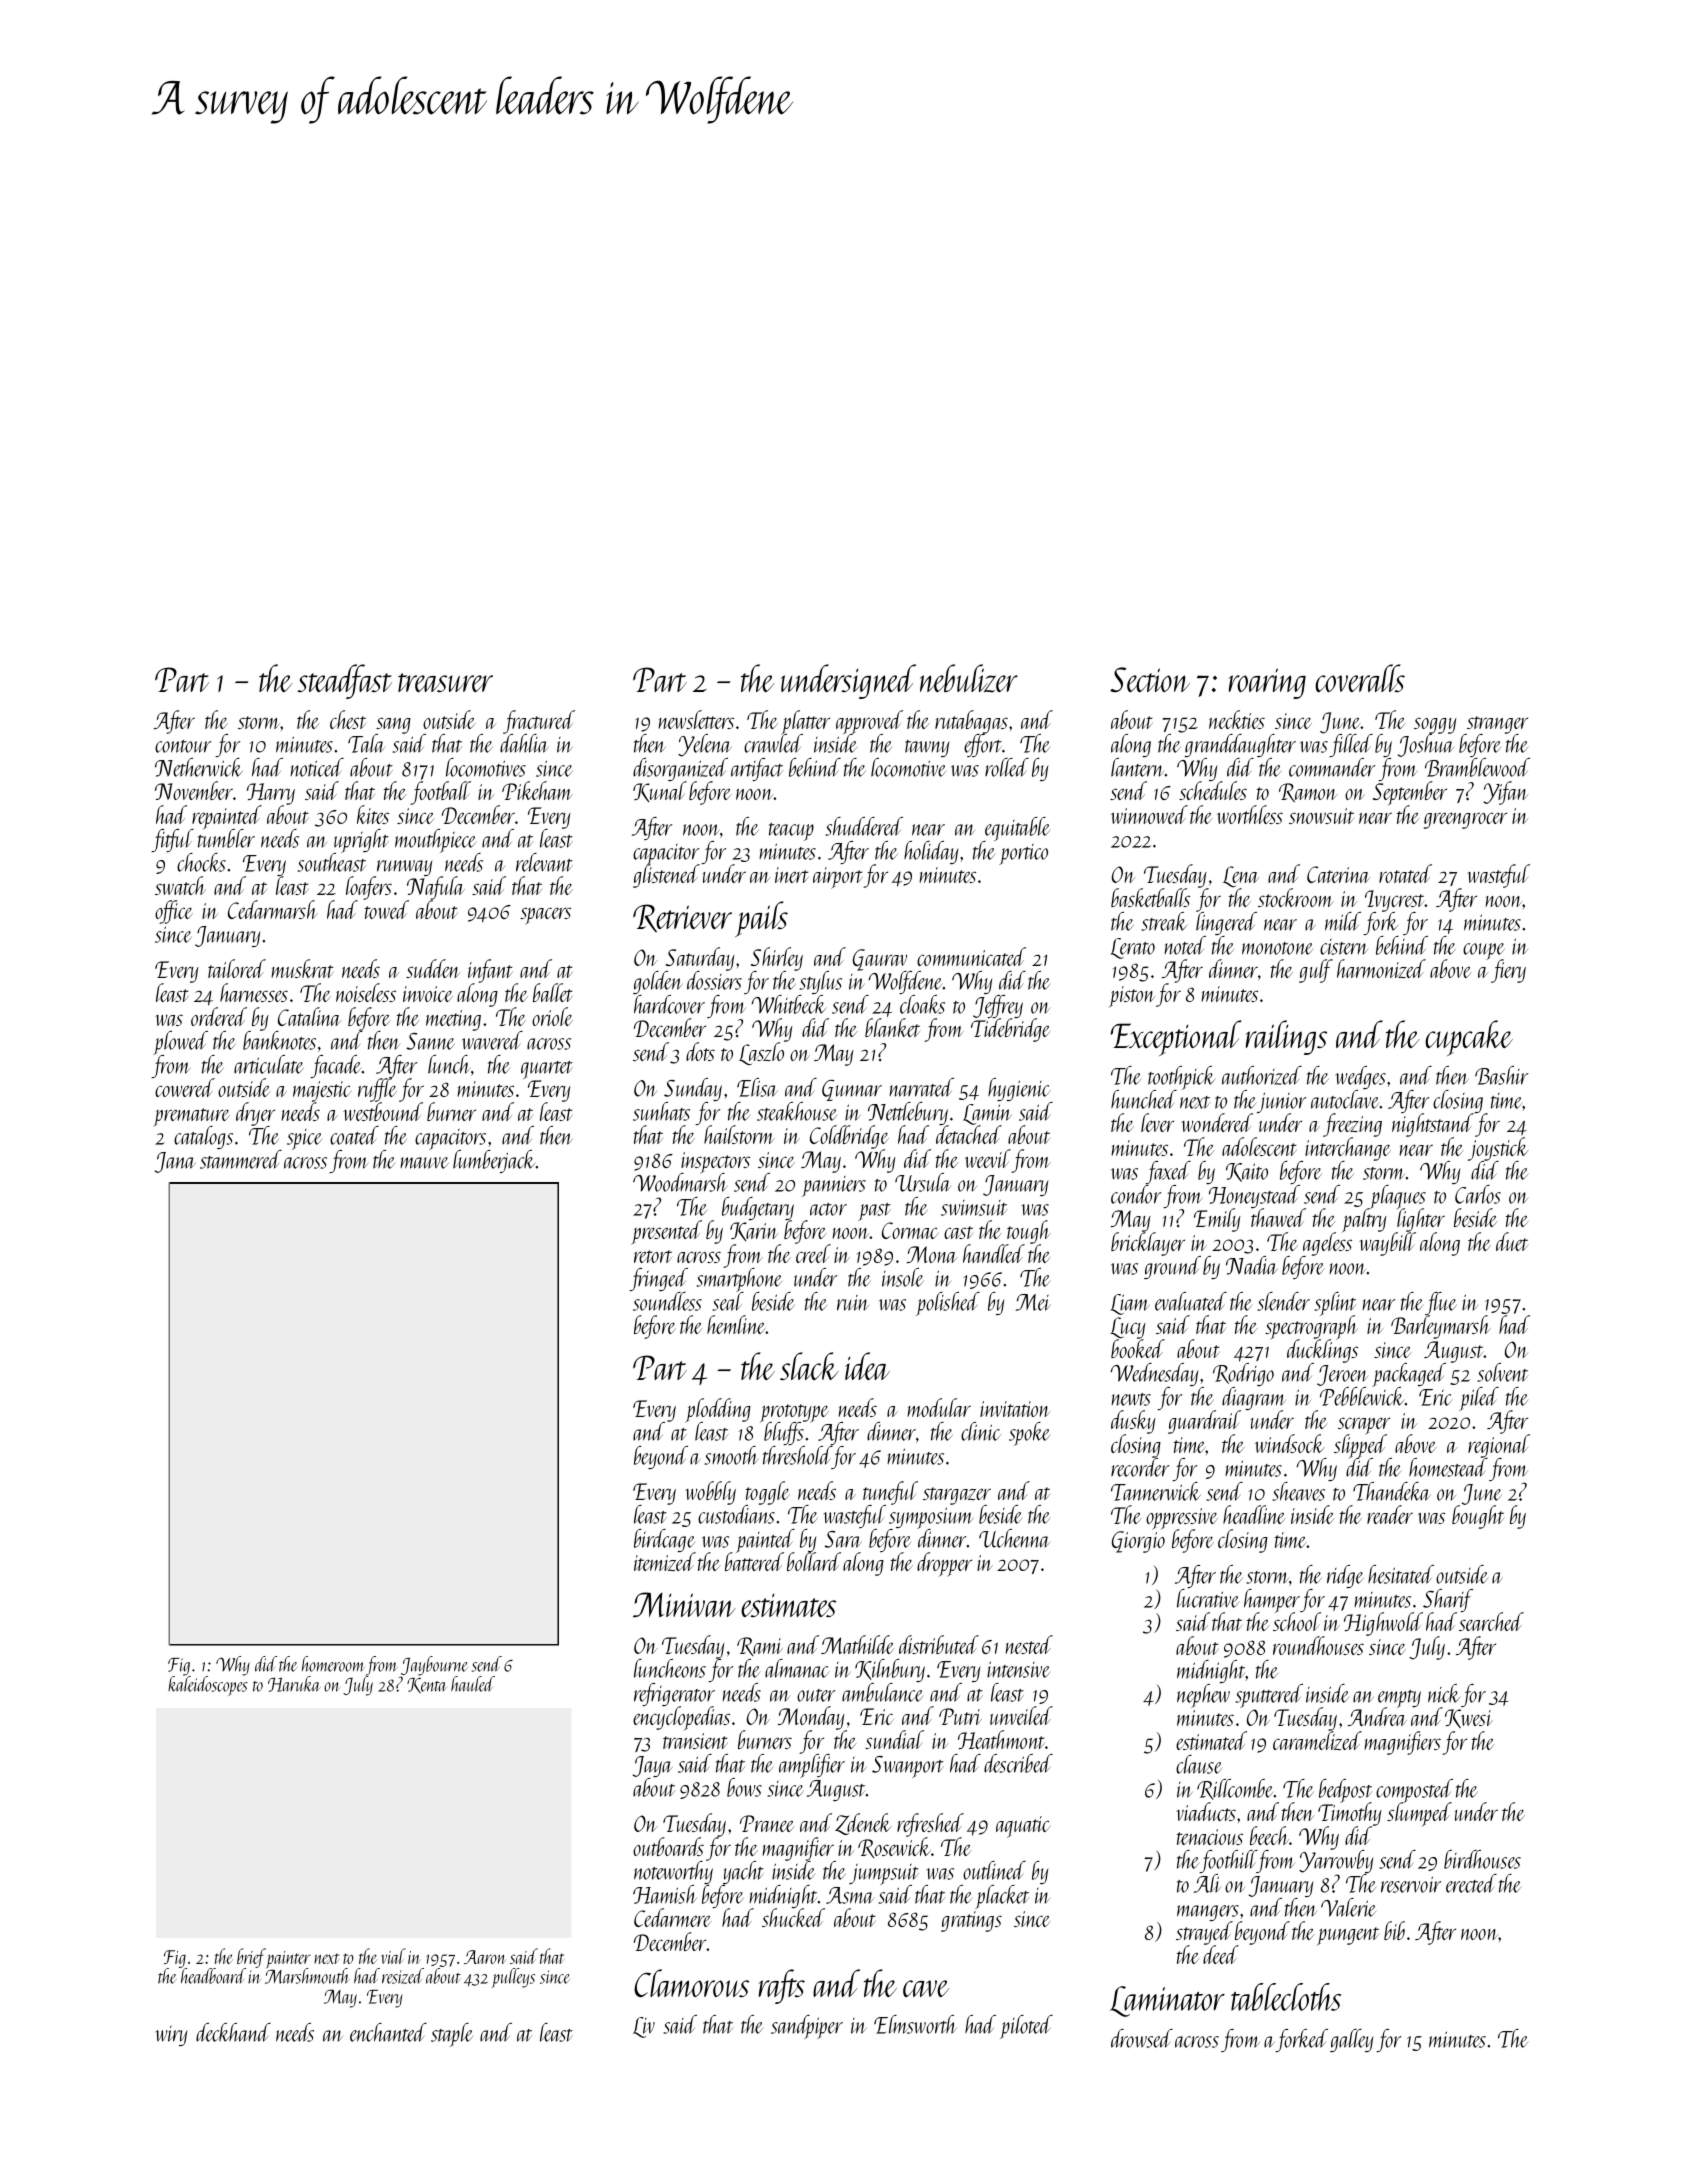 This screenshot has height=2178, width=1683. What do you see at coordinates (1142, 2038) in the screenshot?
I see `drowsed` at bounding box center [1142, 2038].
